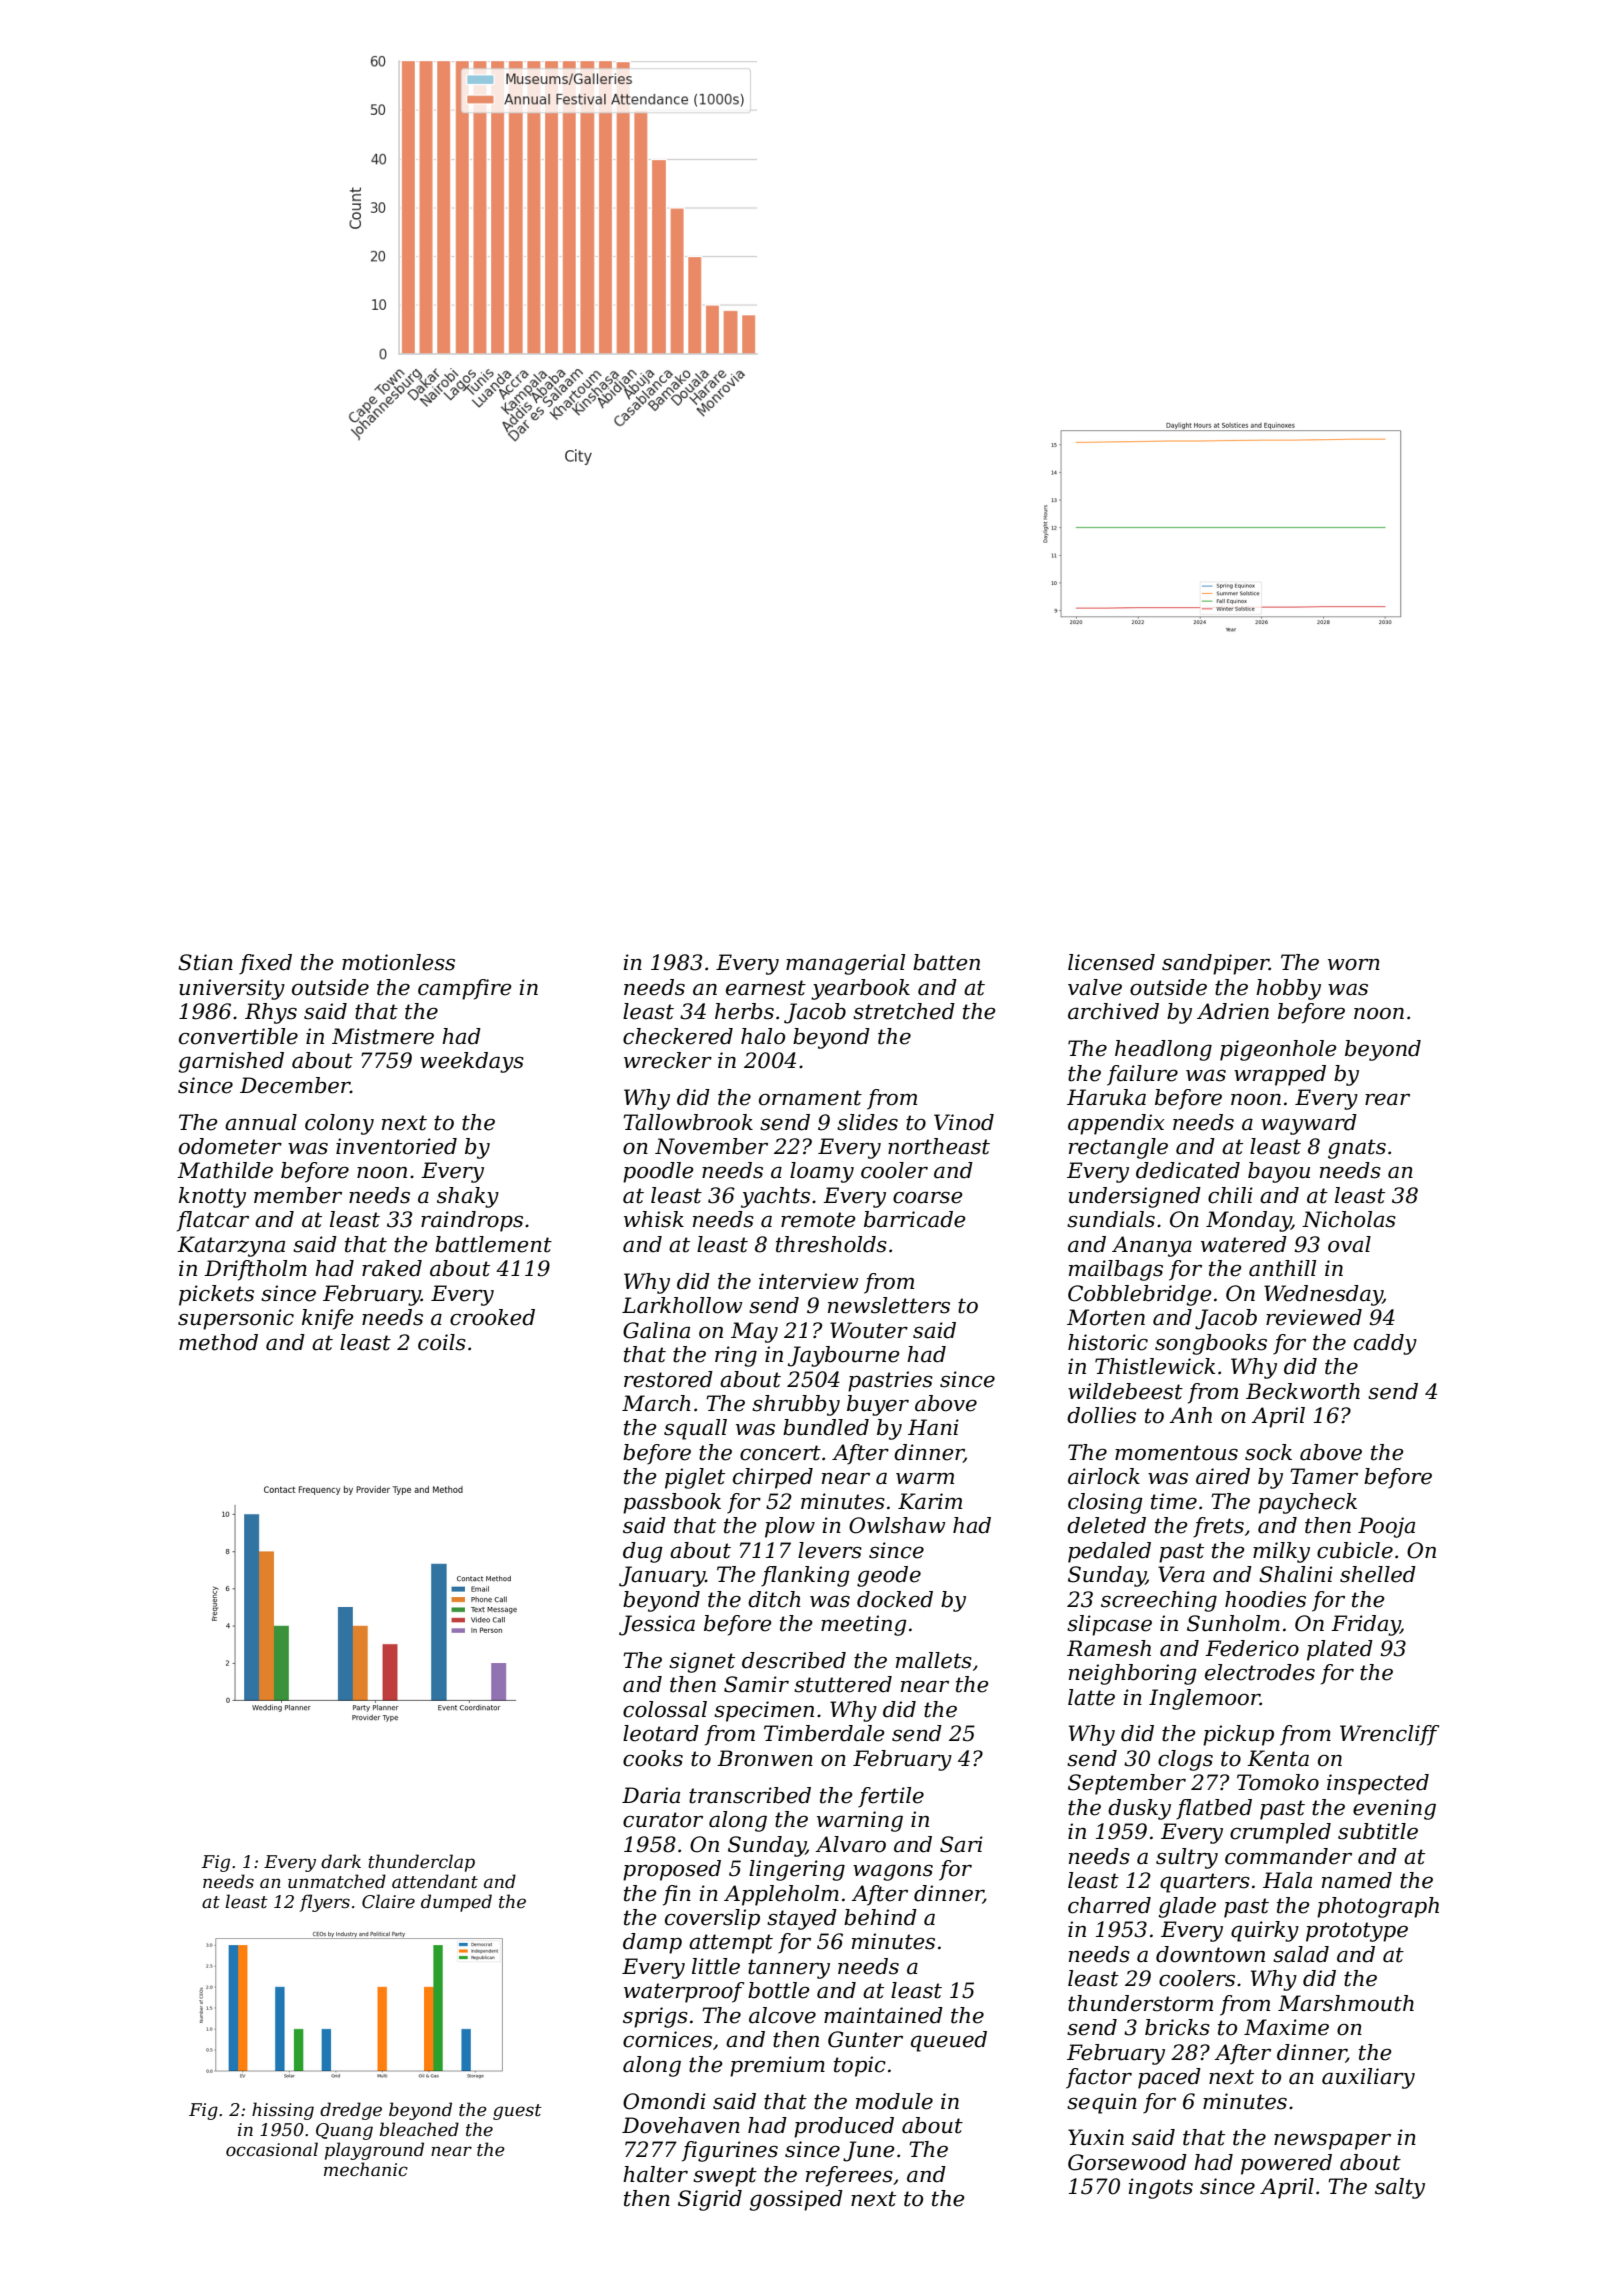 The height and width of the screenshot is (2292, 1620). I want to click on dredge, so click(351, 2111).
